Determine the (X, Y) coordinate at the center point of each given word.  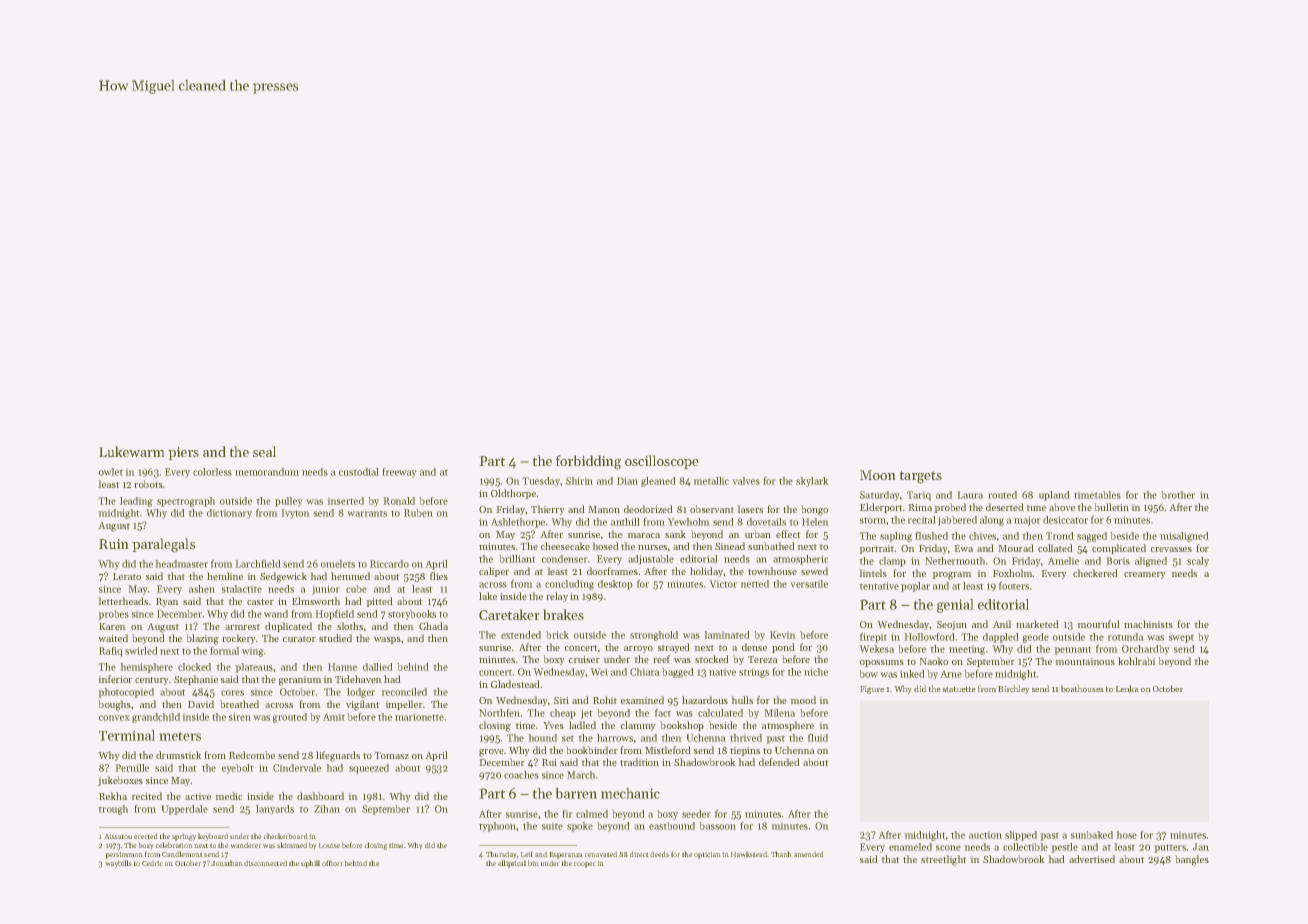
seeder (696, 814)
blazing (203, 639)
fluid (818, 738)
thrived (746, 738)
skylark (812, 482)
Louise (329, 845)
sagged (1092, 537)
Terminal (127, 735)
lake (488, 596)
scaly (1198, 562)
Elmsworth (316, 601)
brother (1178, 495)
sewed (814, 571)
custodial (358, 472)
